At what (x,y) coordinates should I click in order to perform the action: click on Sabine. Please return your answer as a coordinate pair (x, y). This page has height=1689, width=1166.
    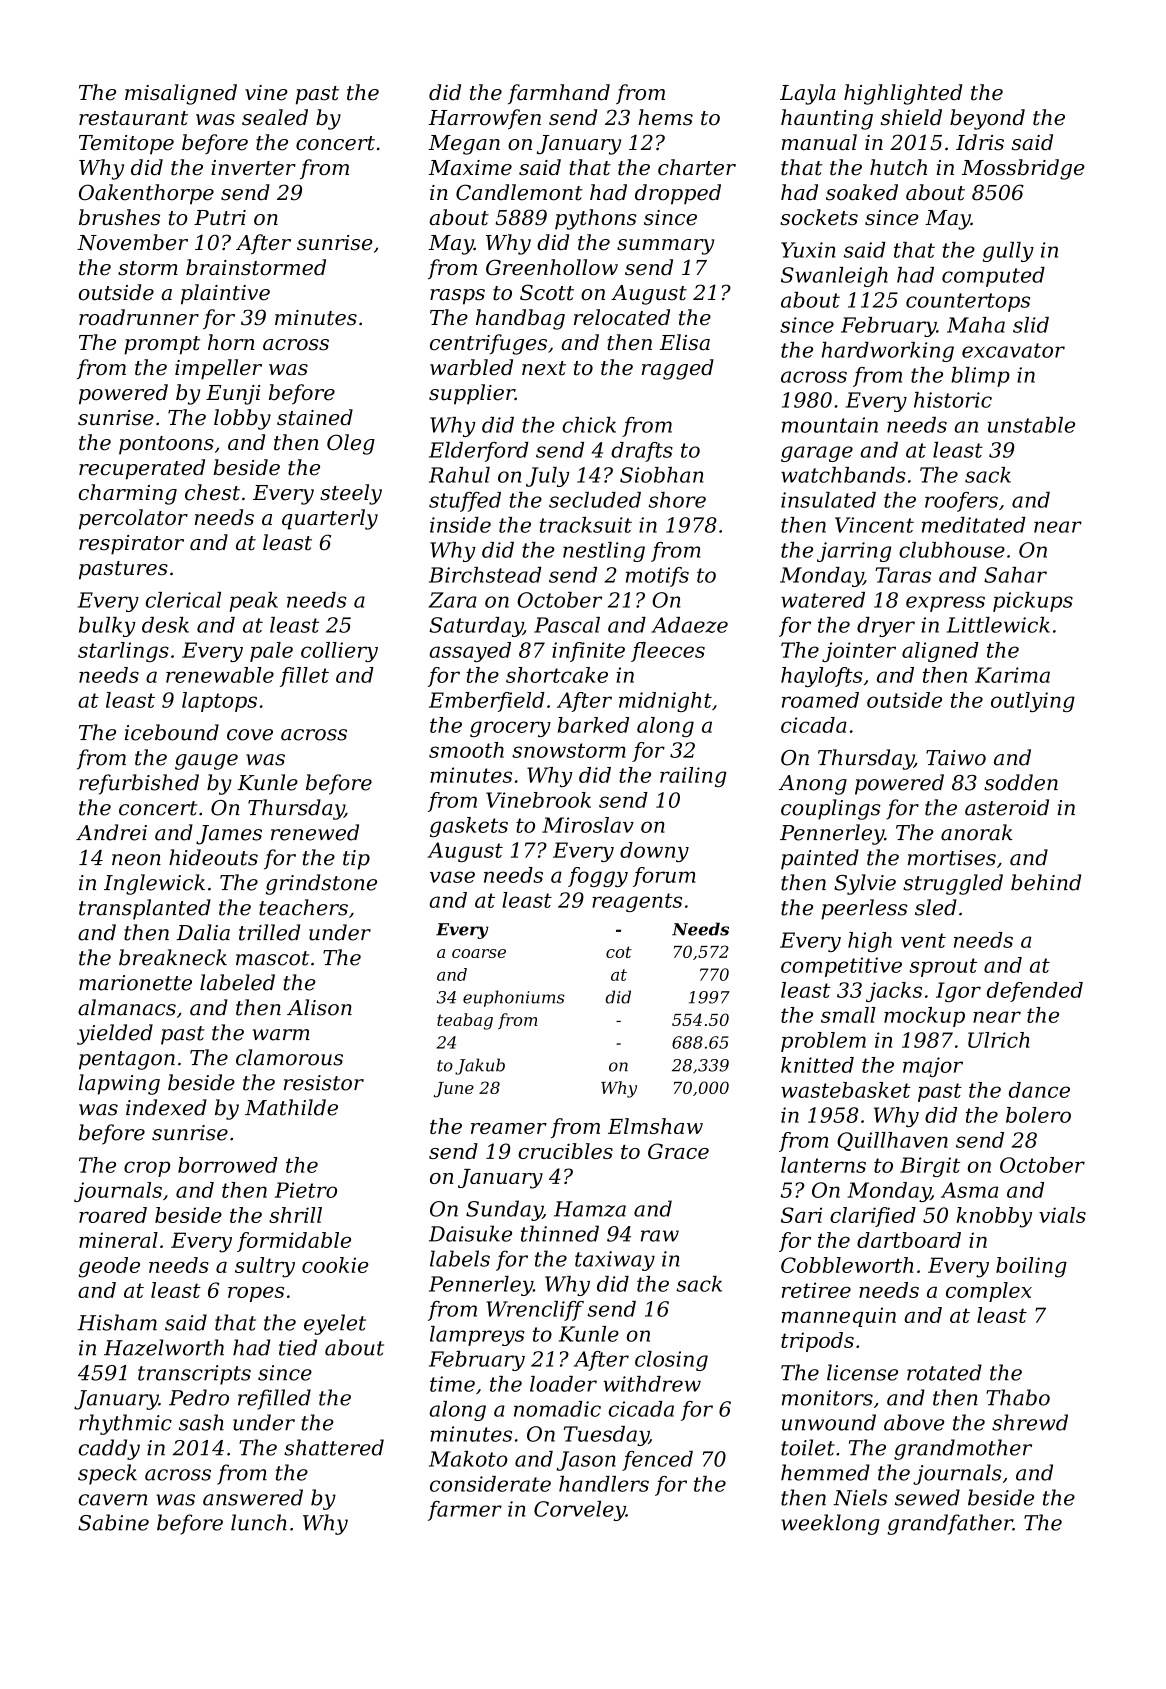
    Looking at the image, I should click on (113, 1522).
